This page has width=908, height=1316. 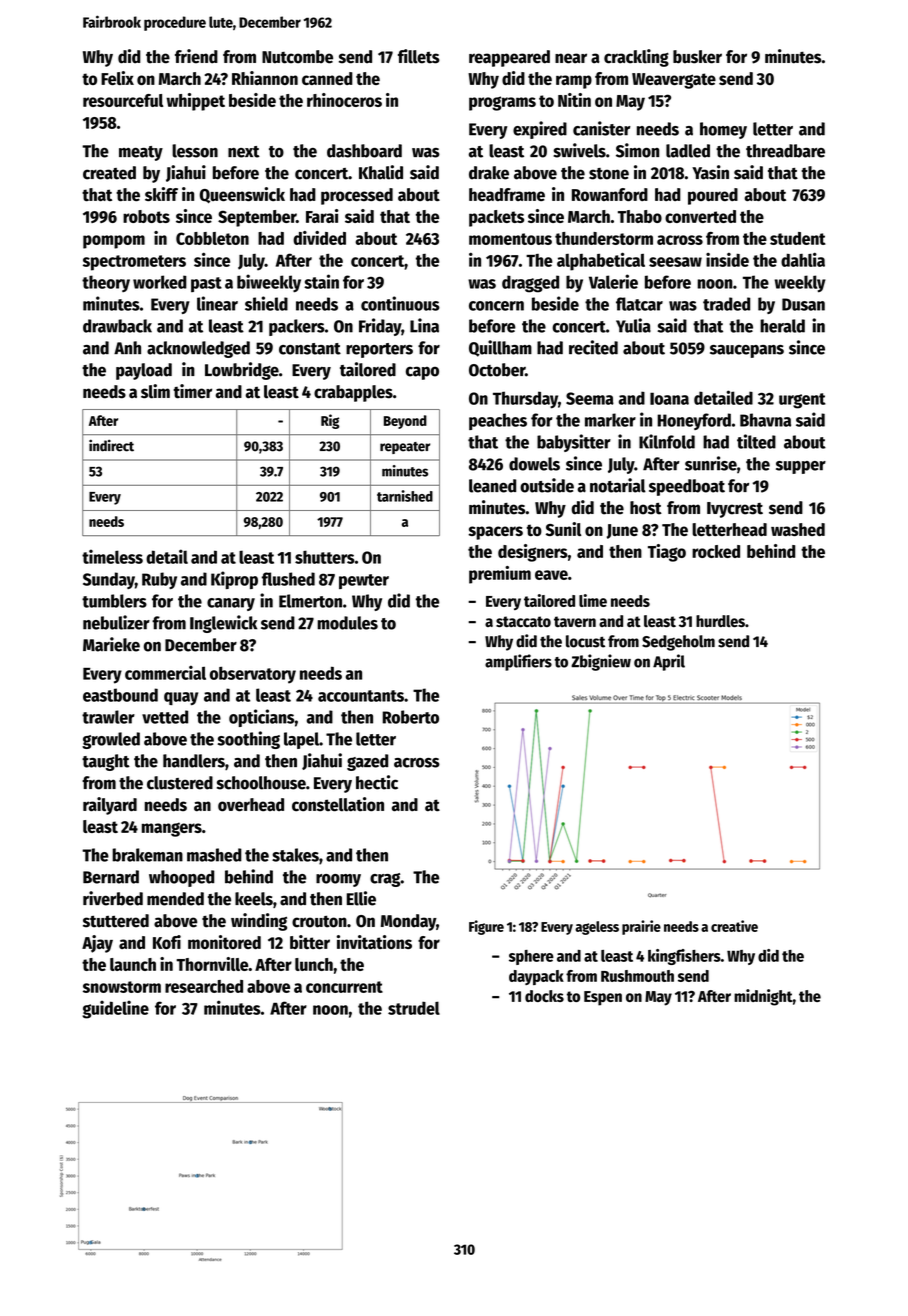 What do you see at coordinates (765, 420) in the page?
I see `Bhavna` at bounding box center [765, 420].
